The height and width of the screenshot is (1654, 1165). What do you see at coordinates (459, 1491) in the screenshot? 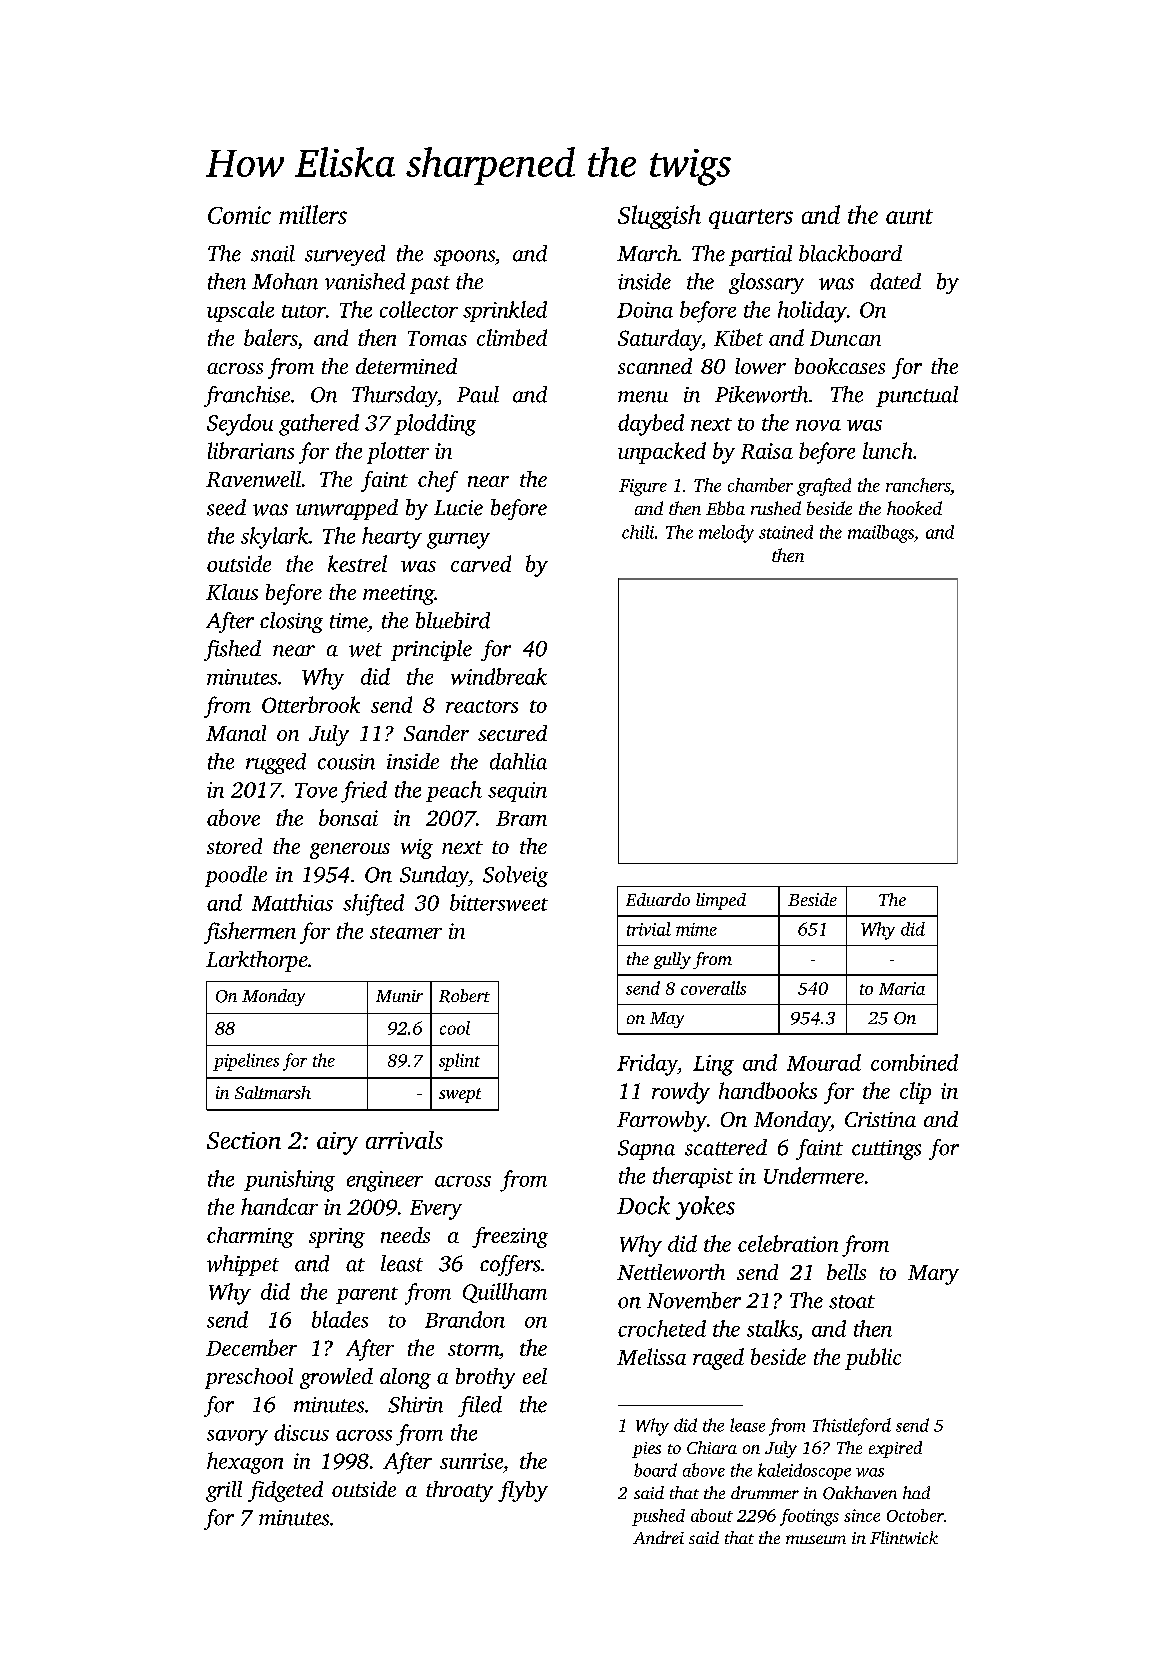
I see `throaty` at bounding box center [459, 1491].
